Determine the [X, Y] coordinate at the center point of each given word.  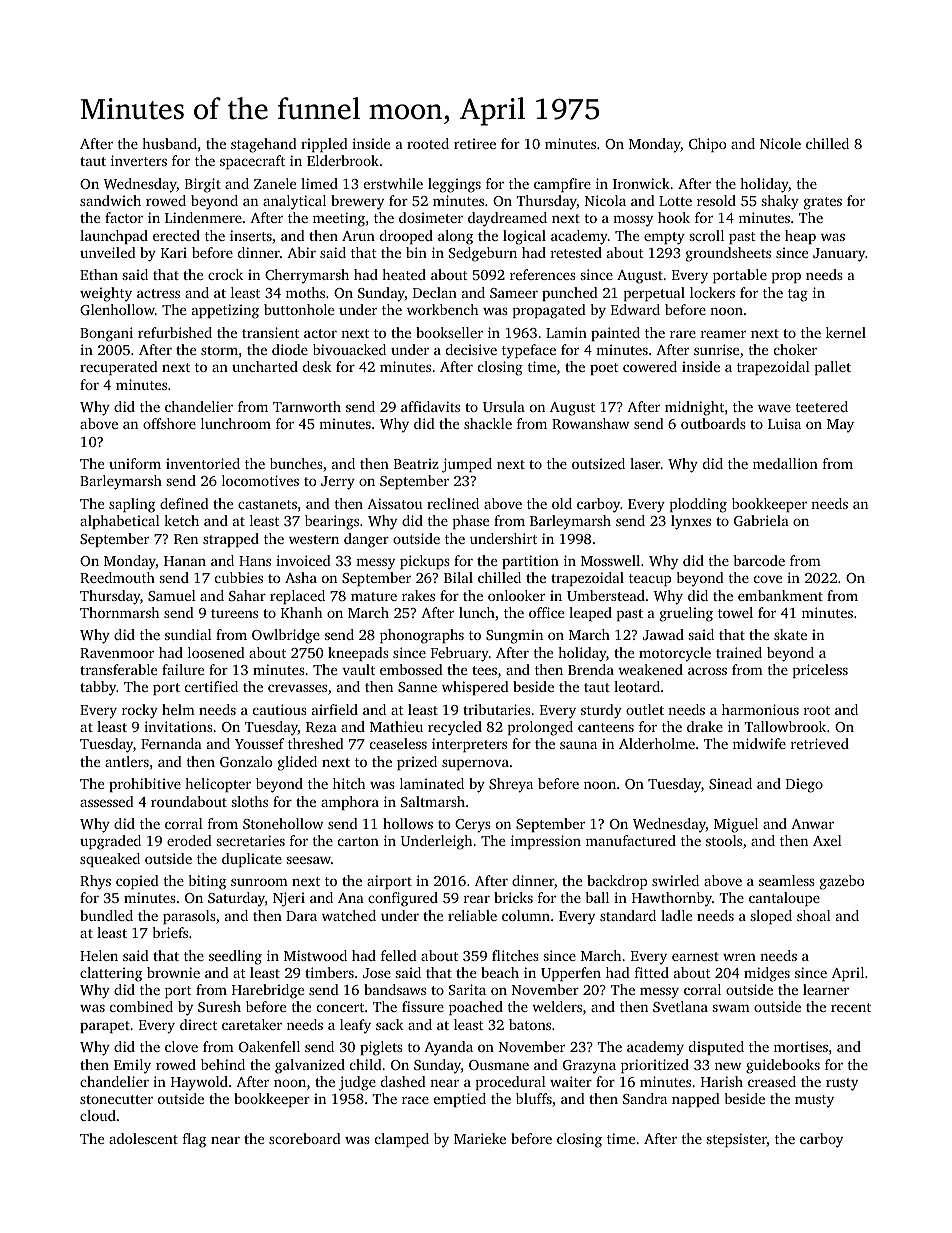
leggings [454, 185]
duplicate [252, 860]
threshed [316, 743]
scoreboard [305, 1138]
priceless [820, 671]
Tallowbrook [785, 726]
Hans [255, 561]
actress [158, 293]
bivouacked [349, 349]
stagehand [264, 145]
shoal [814, 915]
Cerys [473, 826]
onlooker [516, 595]
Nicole [780, 143]
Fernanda [171, 743]
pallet [833, 368]
